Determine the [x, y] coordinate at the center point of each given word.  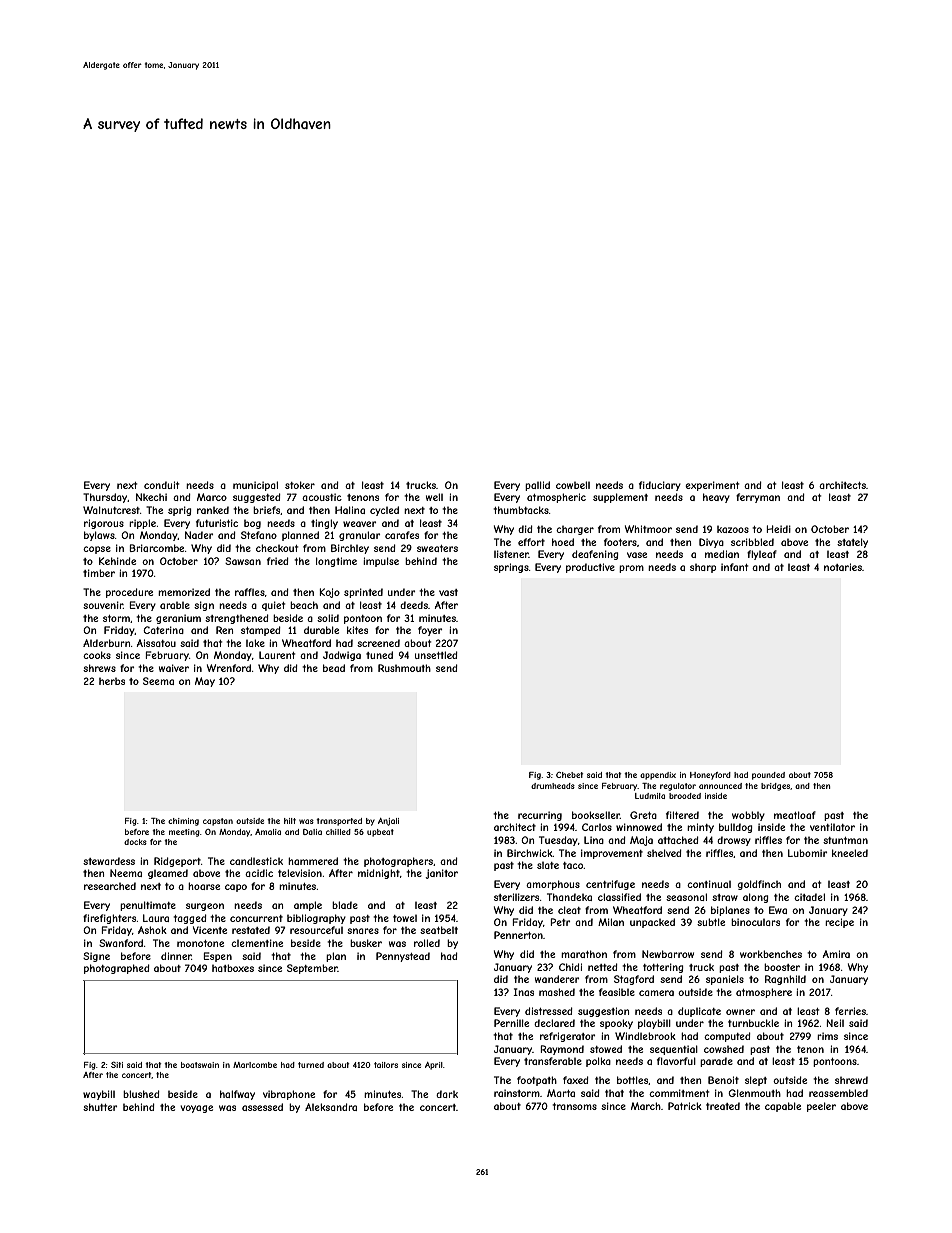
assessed [262, 1107]
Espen [217, 957]
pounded [768, 776]
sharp [703, 568]
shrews [99, 668]
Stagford [634, 980]
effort [531, 542]
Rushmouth [404, 668]
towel [405, 918]
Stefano [259, 535]
